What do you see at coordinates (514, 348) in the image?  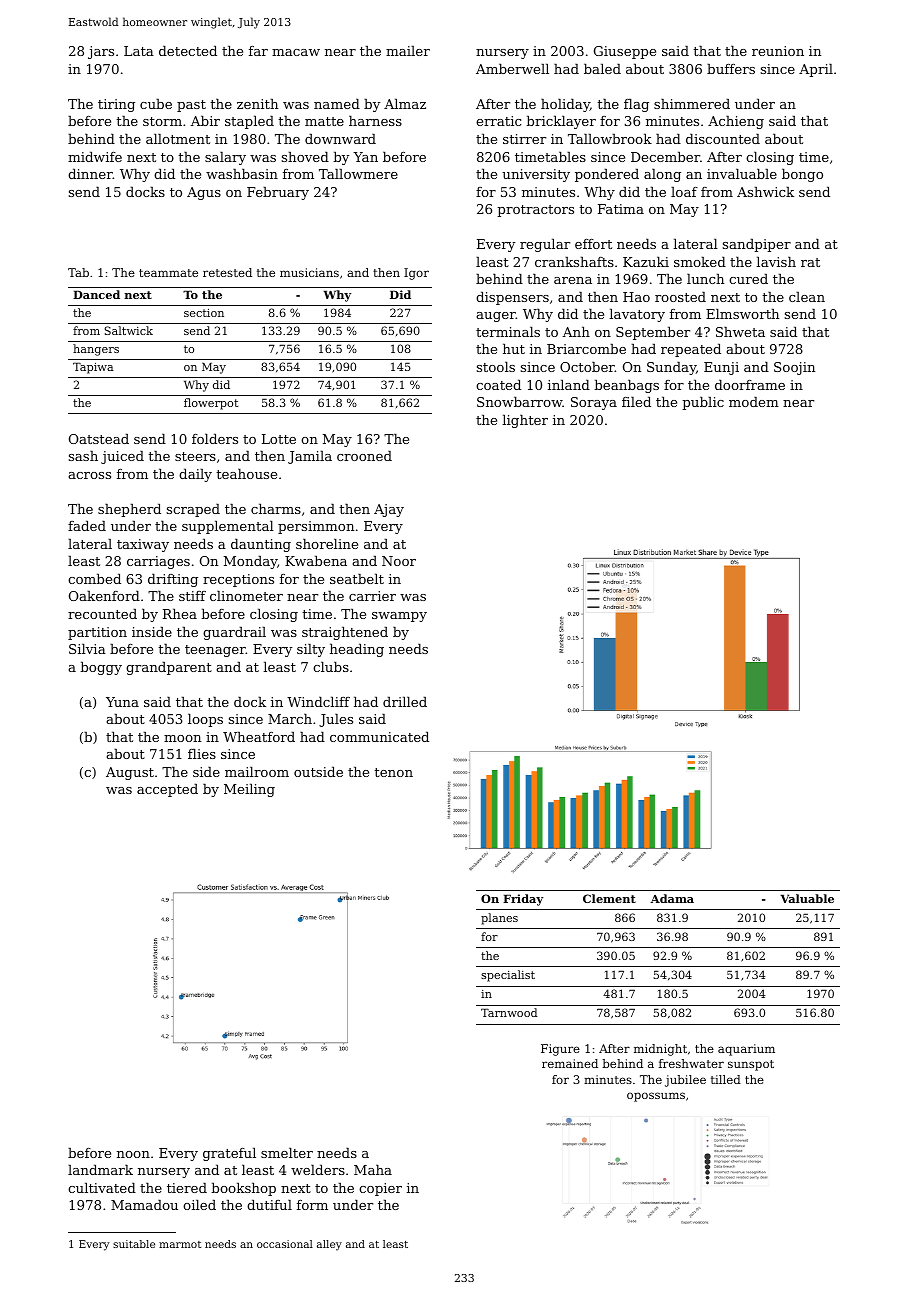 I see `hut` at bounding box center [514, 348].
